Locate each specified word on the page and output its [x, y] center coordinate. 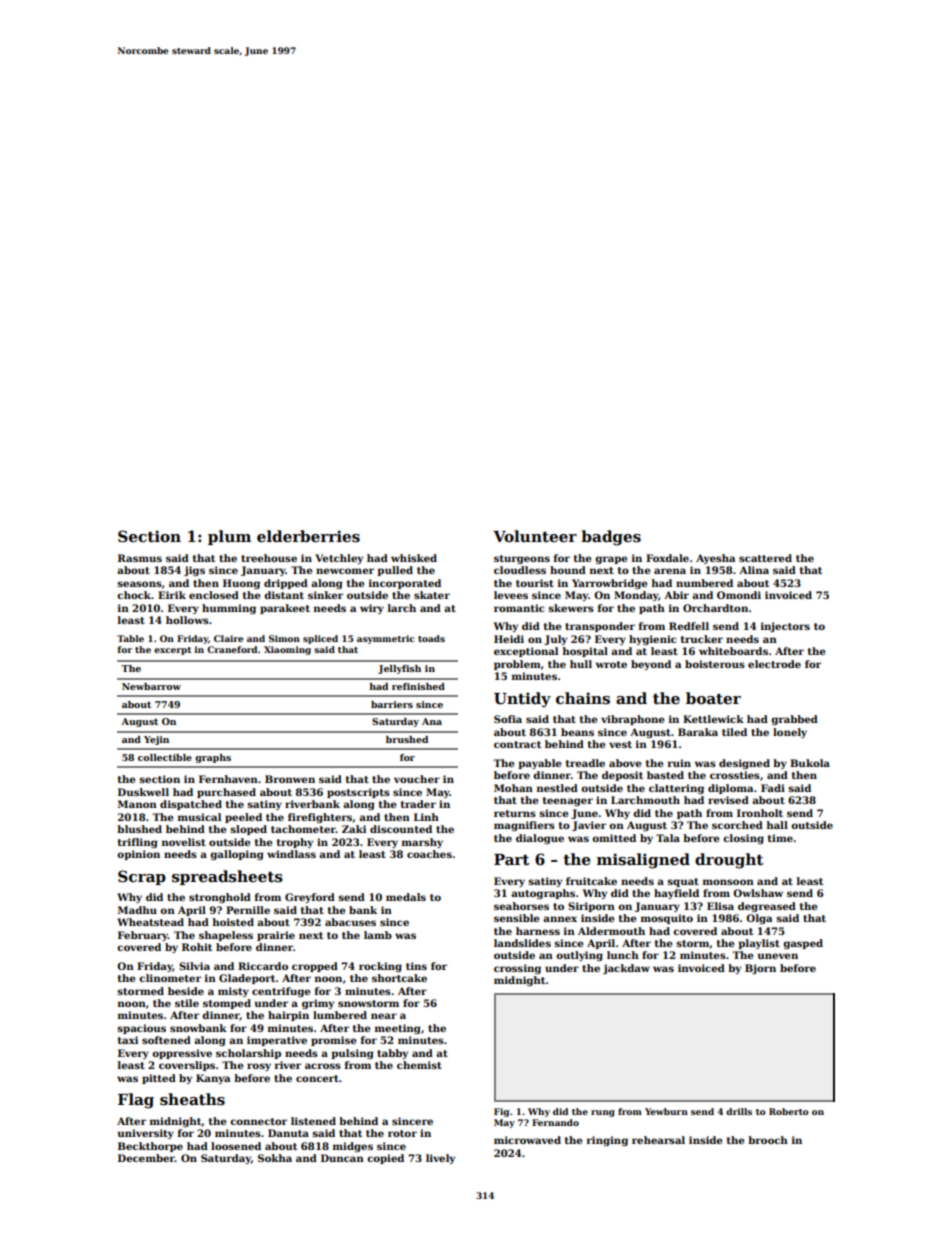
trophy [295, 843]
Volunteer [535, 536]
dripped [286, 584]
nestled [557, 788]
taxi [128, 1040]
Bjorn [760, 969]
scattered [765, 558]
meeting [398, 1029]
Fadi [773, 788]
